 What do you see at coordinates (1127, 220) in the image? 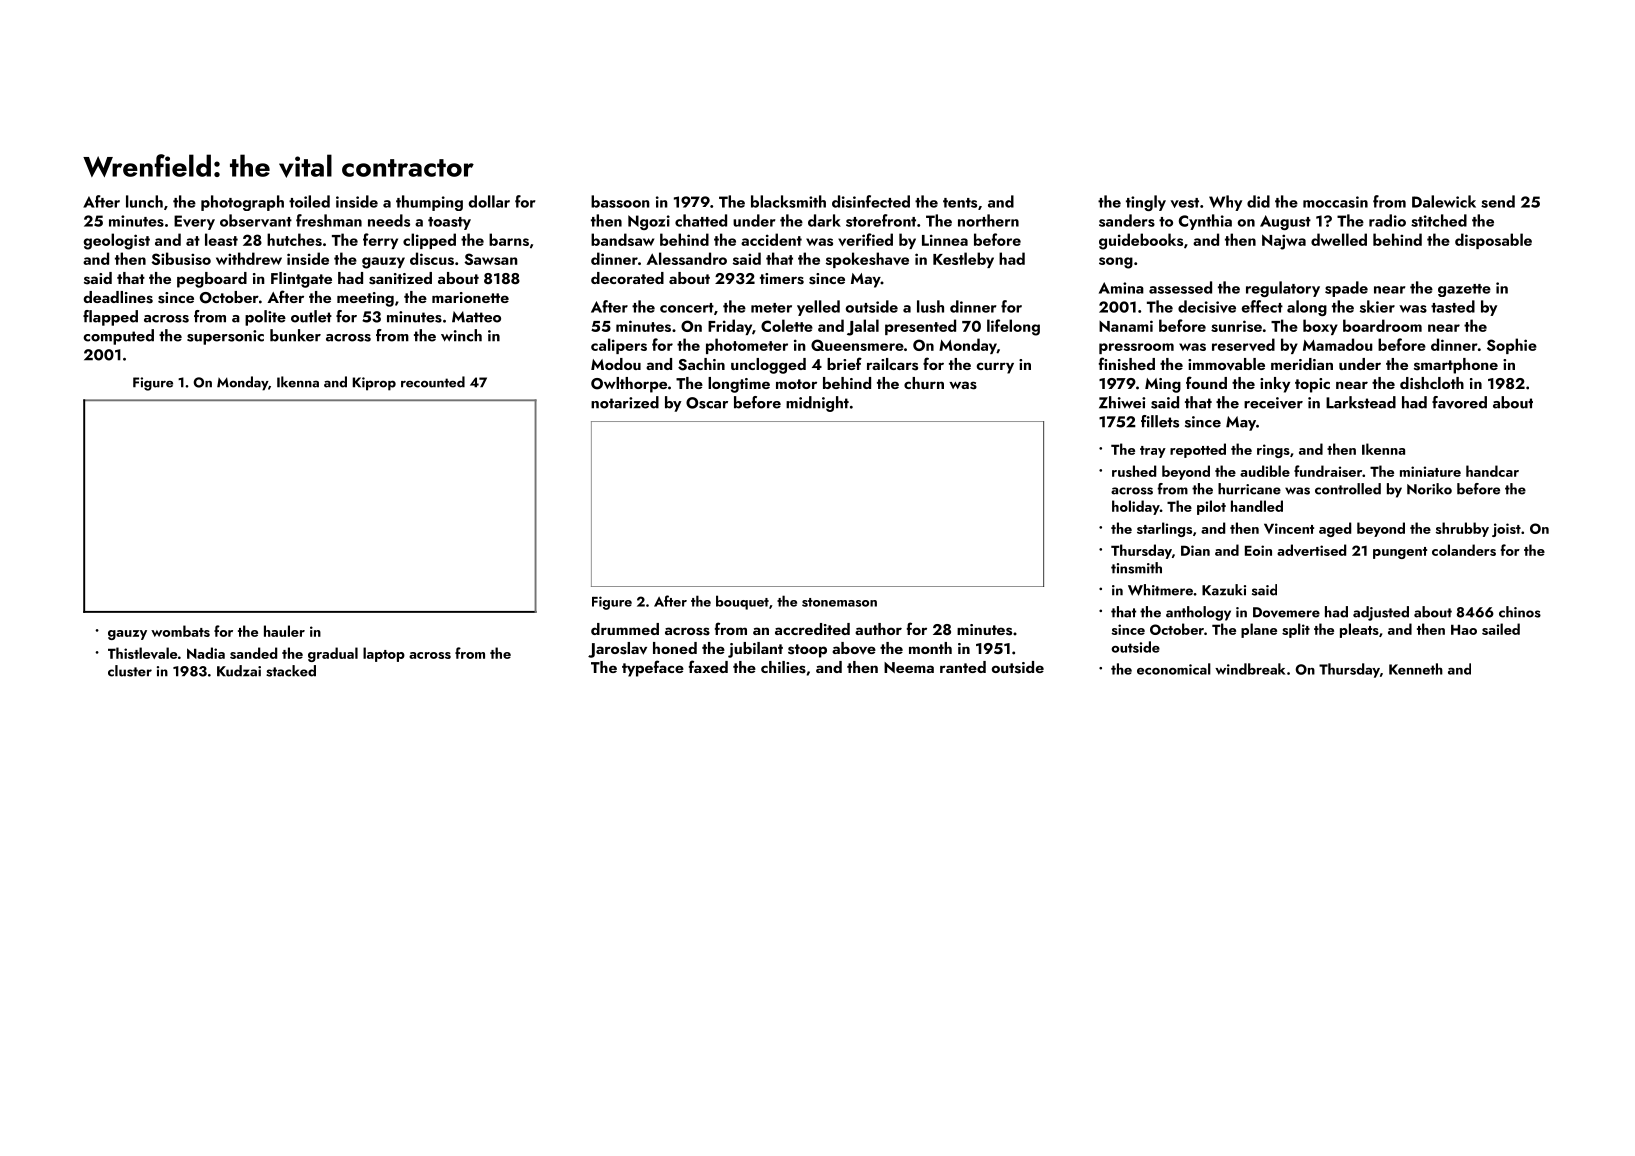
I see `sanders` at bounding box center [1127, 220].
